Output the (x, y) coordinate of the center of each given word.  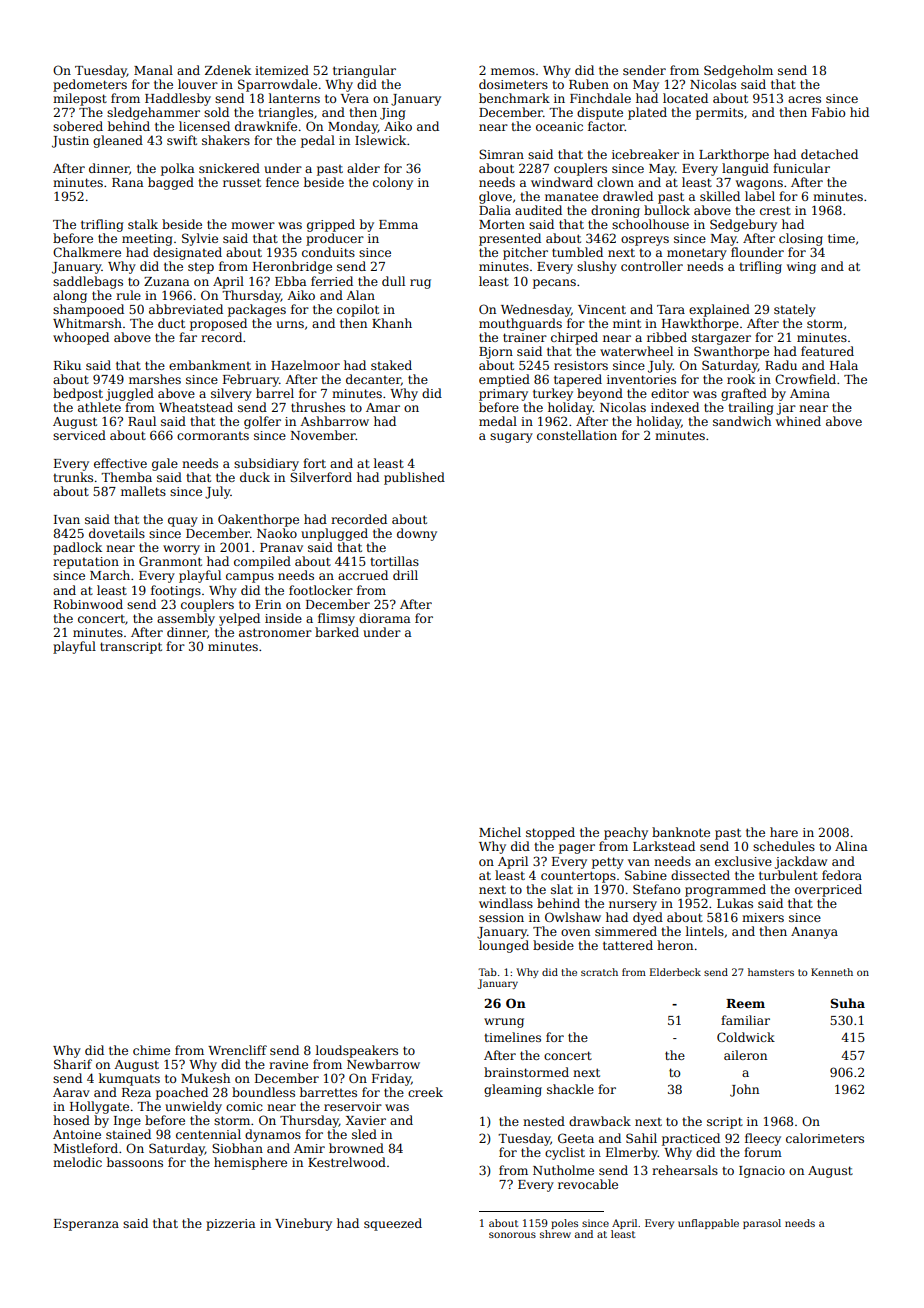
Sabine (646, 875)
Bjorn (496, 353)
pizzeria (230, 1225)
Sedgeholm (738, 71)
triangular (364, 71)
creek (425, 1092)
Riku (67, 365)
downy (417, 534)
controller (652, 266)
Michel (500, 832)
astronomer (275, 632)
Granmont (170, 561)
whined (798, 421)
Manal (153, 70)
